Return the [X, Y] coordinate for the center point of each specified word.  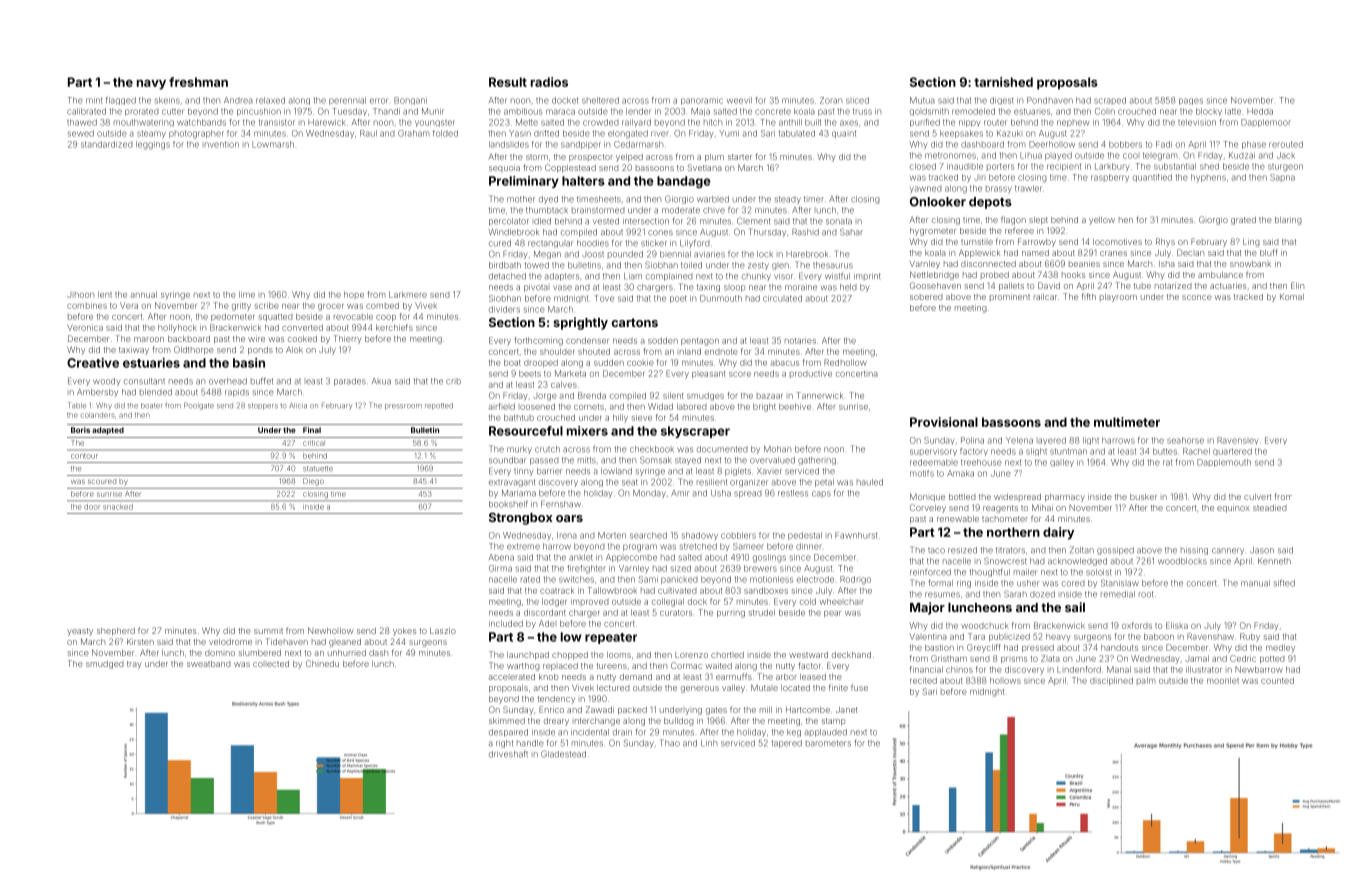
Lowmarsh [273, 144]
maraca [560, 112]
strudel [762, 612]
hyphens [1208, 178]
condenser [587, 340]
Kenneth [1274, 561]
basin [249, 363]
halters [583, 181]
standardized [107, 144]
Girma [500, 568]
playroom [1118, 298]
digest [1002, 101]
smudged [105, 665]
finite [838, 687]
